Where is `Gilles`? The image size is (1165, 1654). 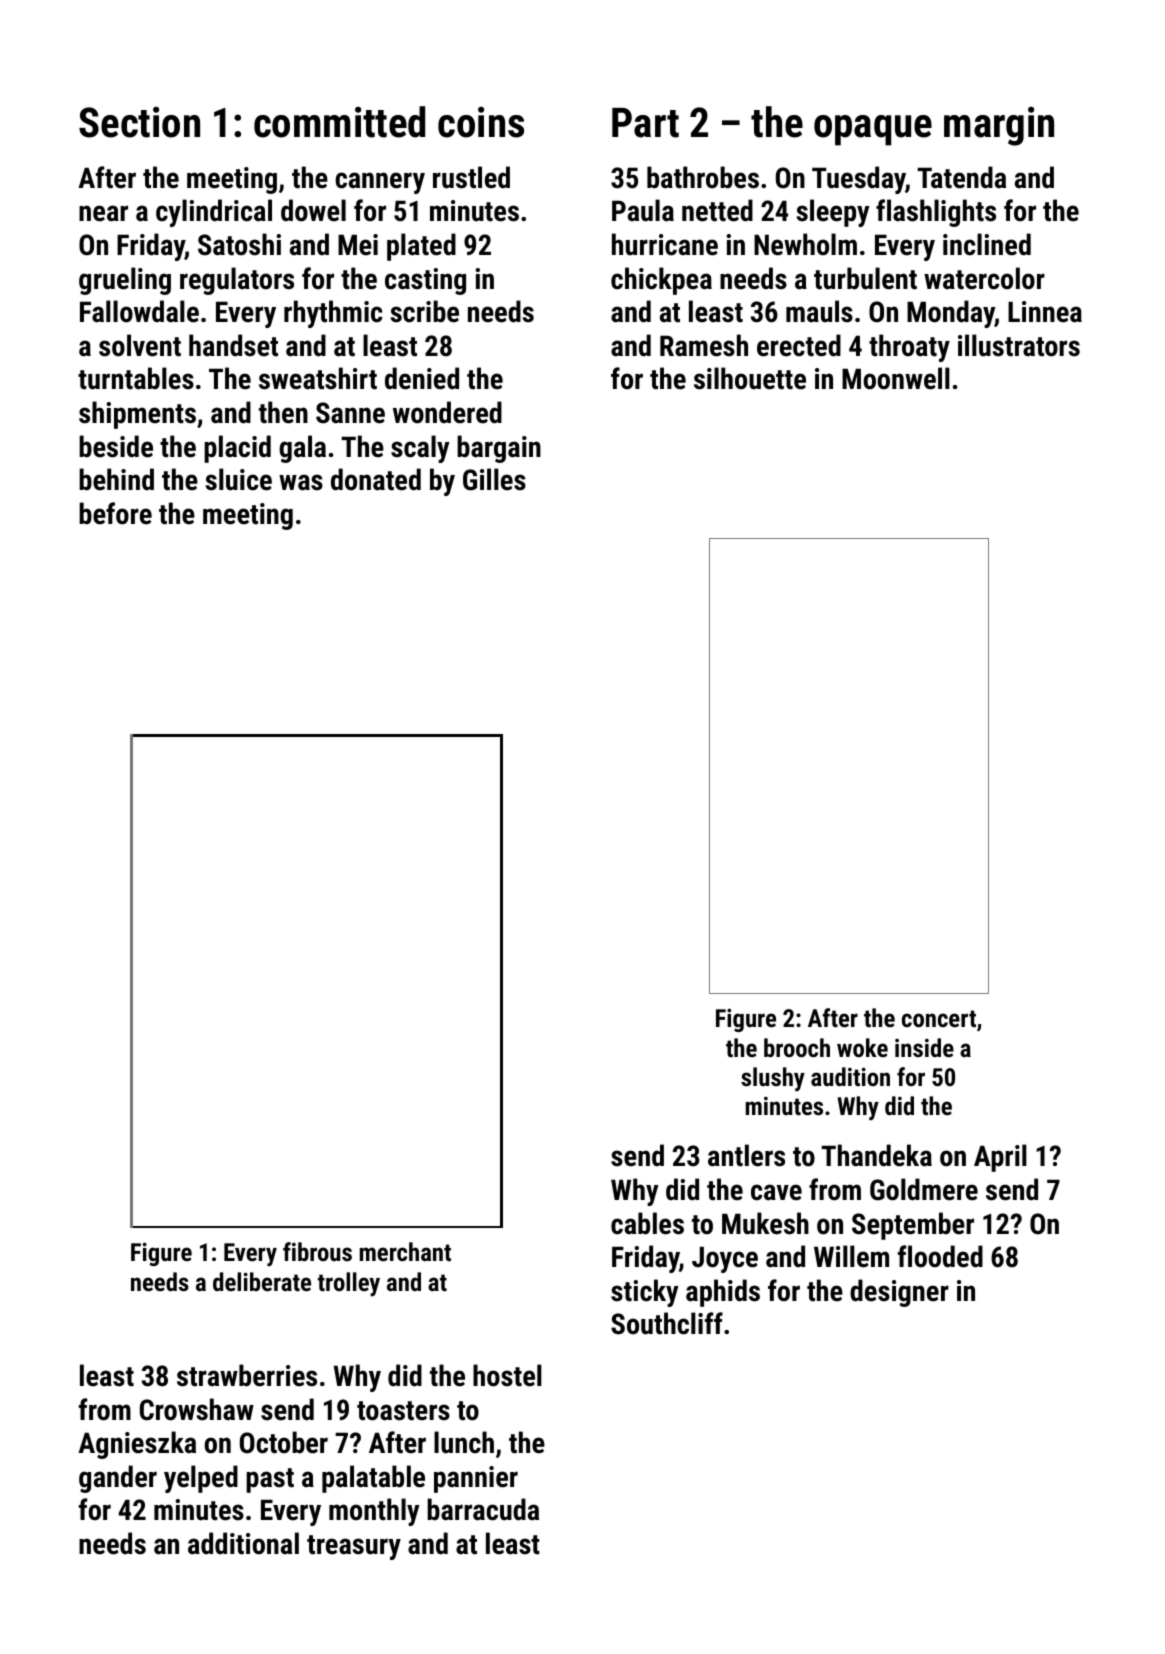 Gilles is located at coordinates (494, 479).
